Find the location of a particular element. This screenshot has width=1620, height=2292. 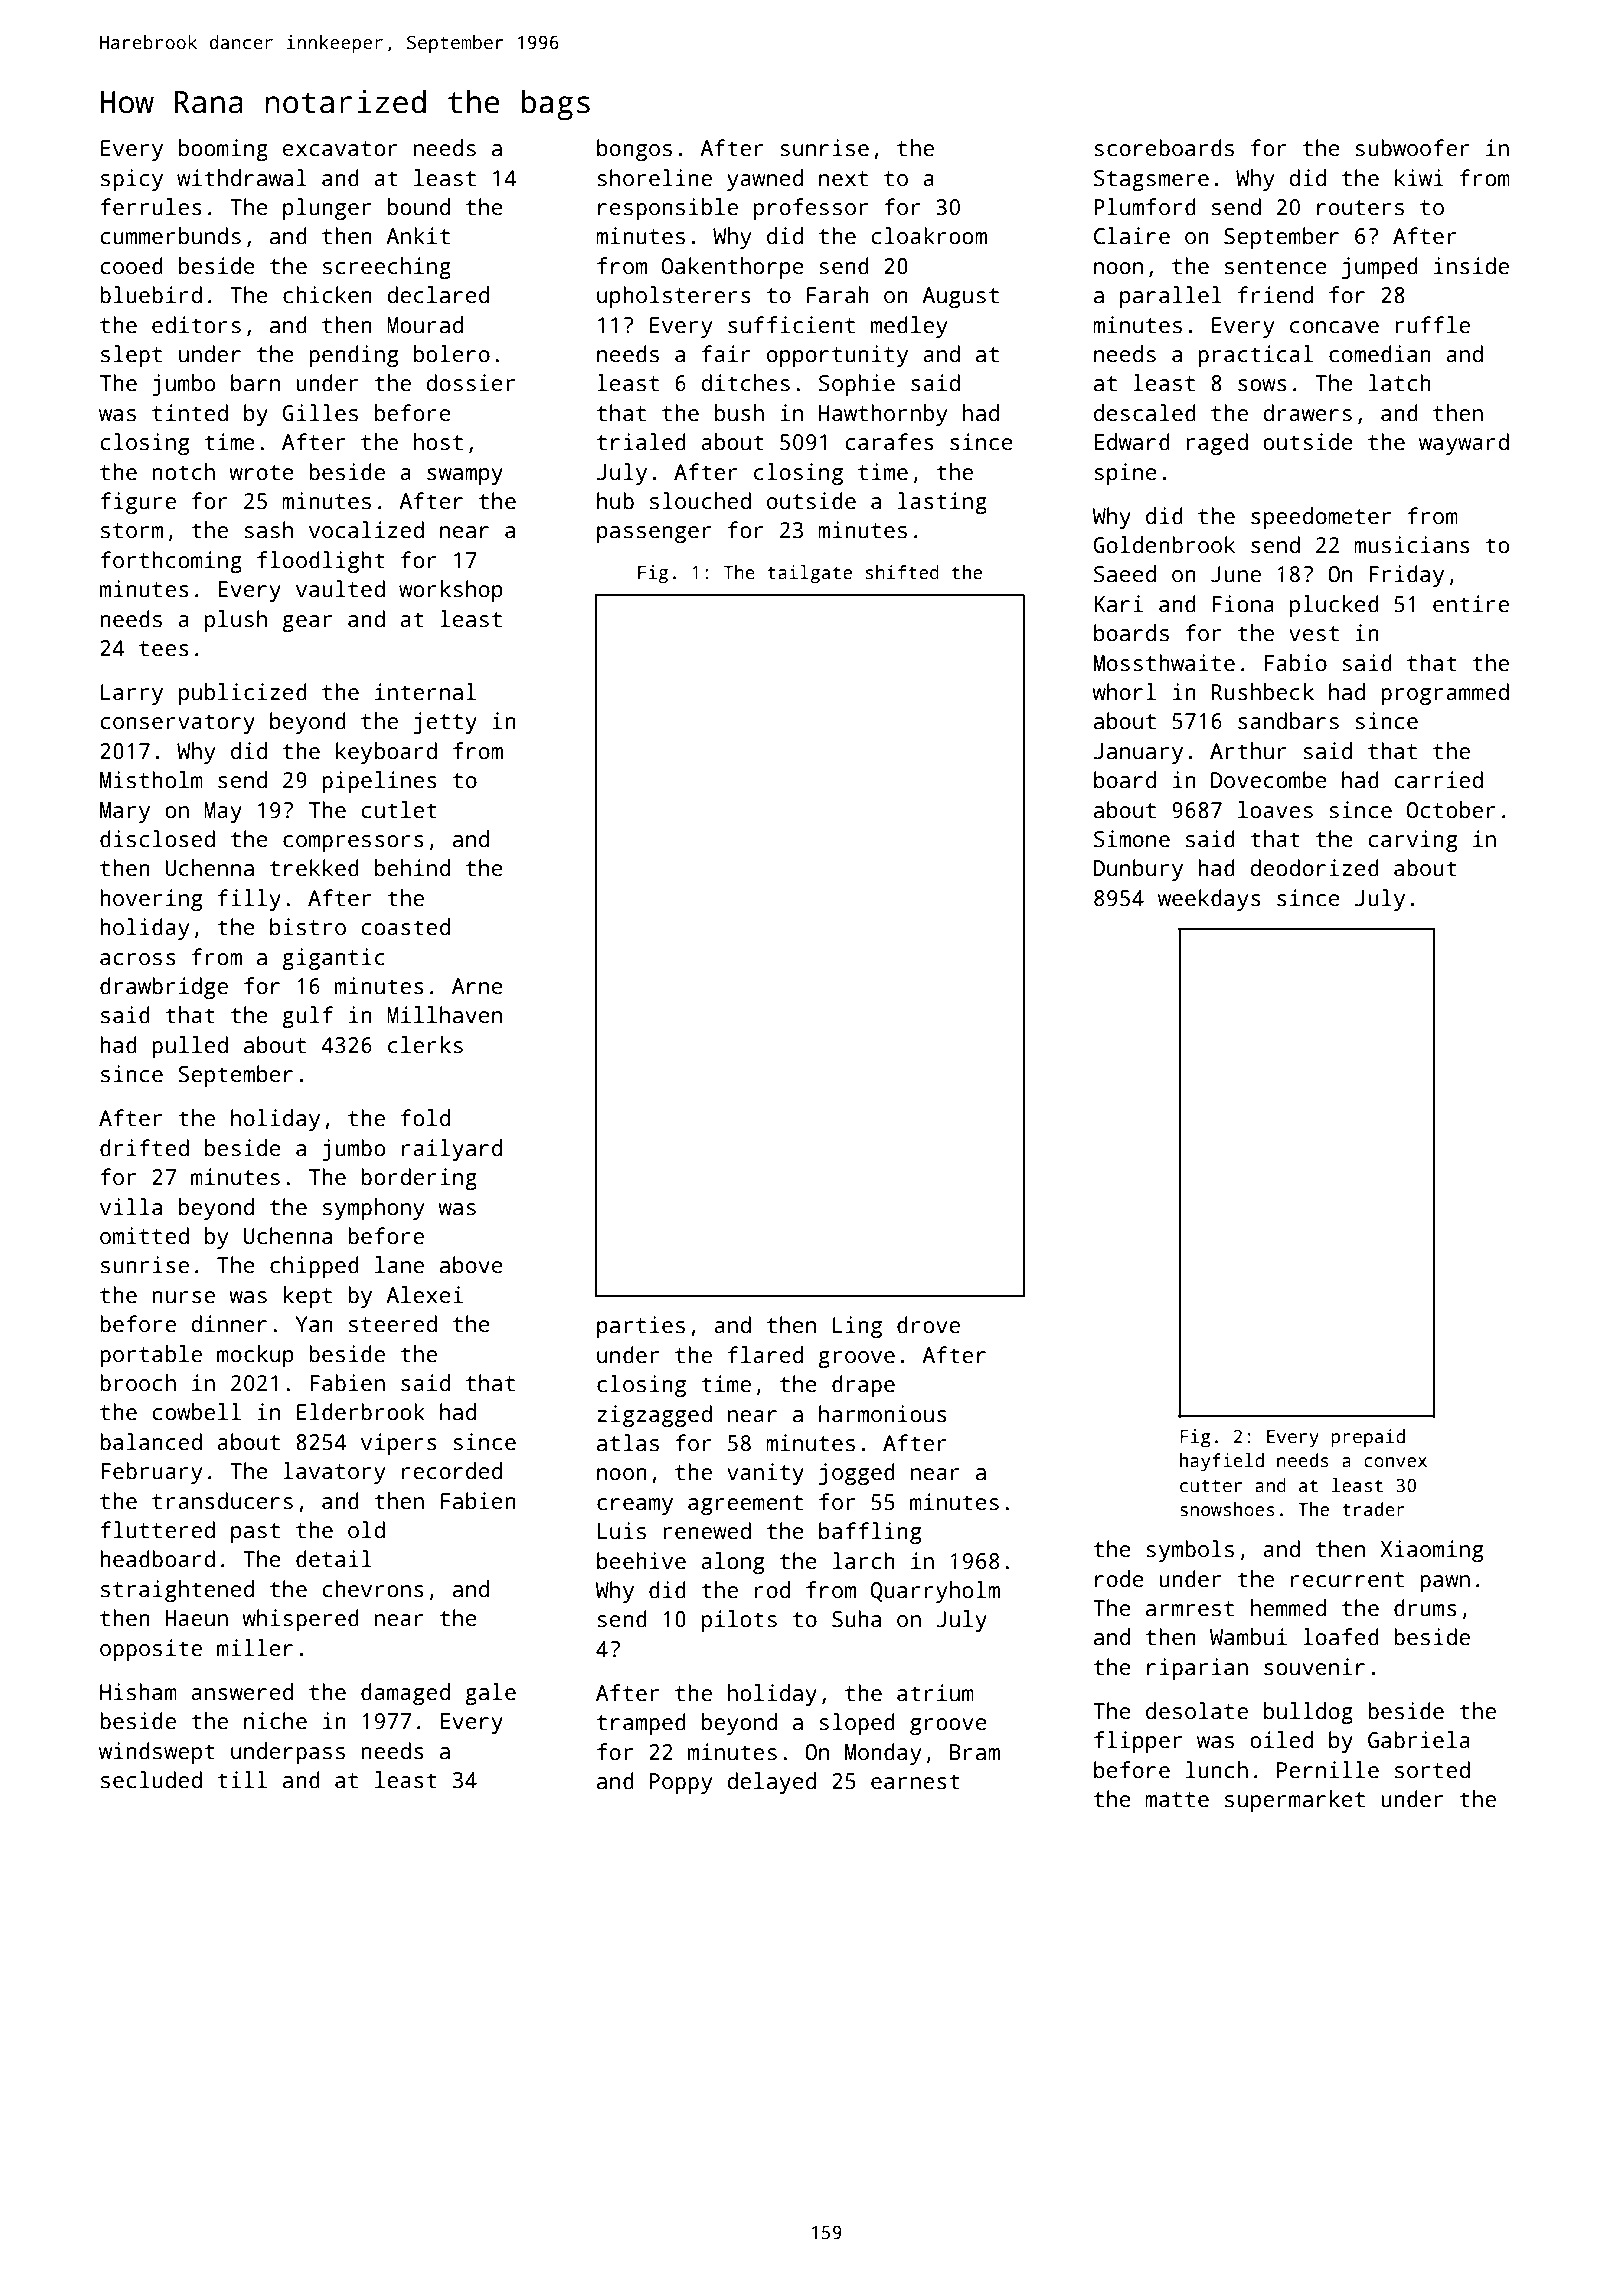

railyard is located at coordinates (452, 1150).
